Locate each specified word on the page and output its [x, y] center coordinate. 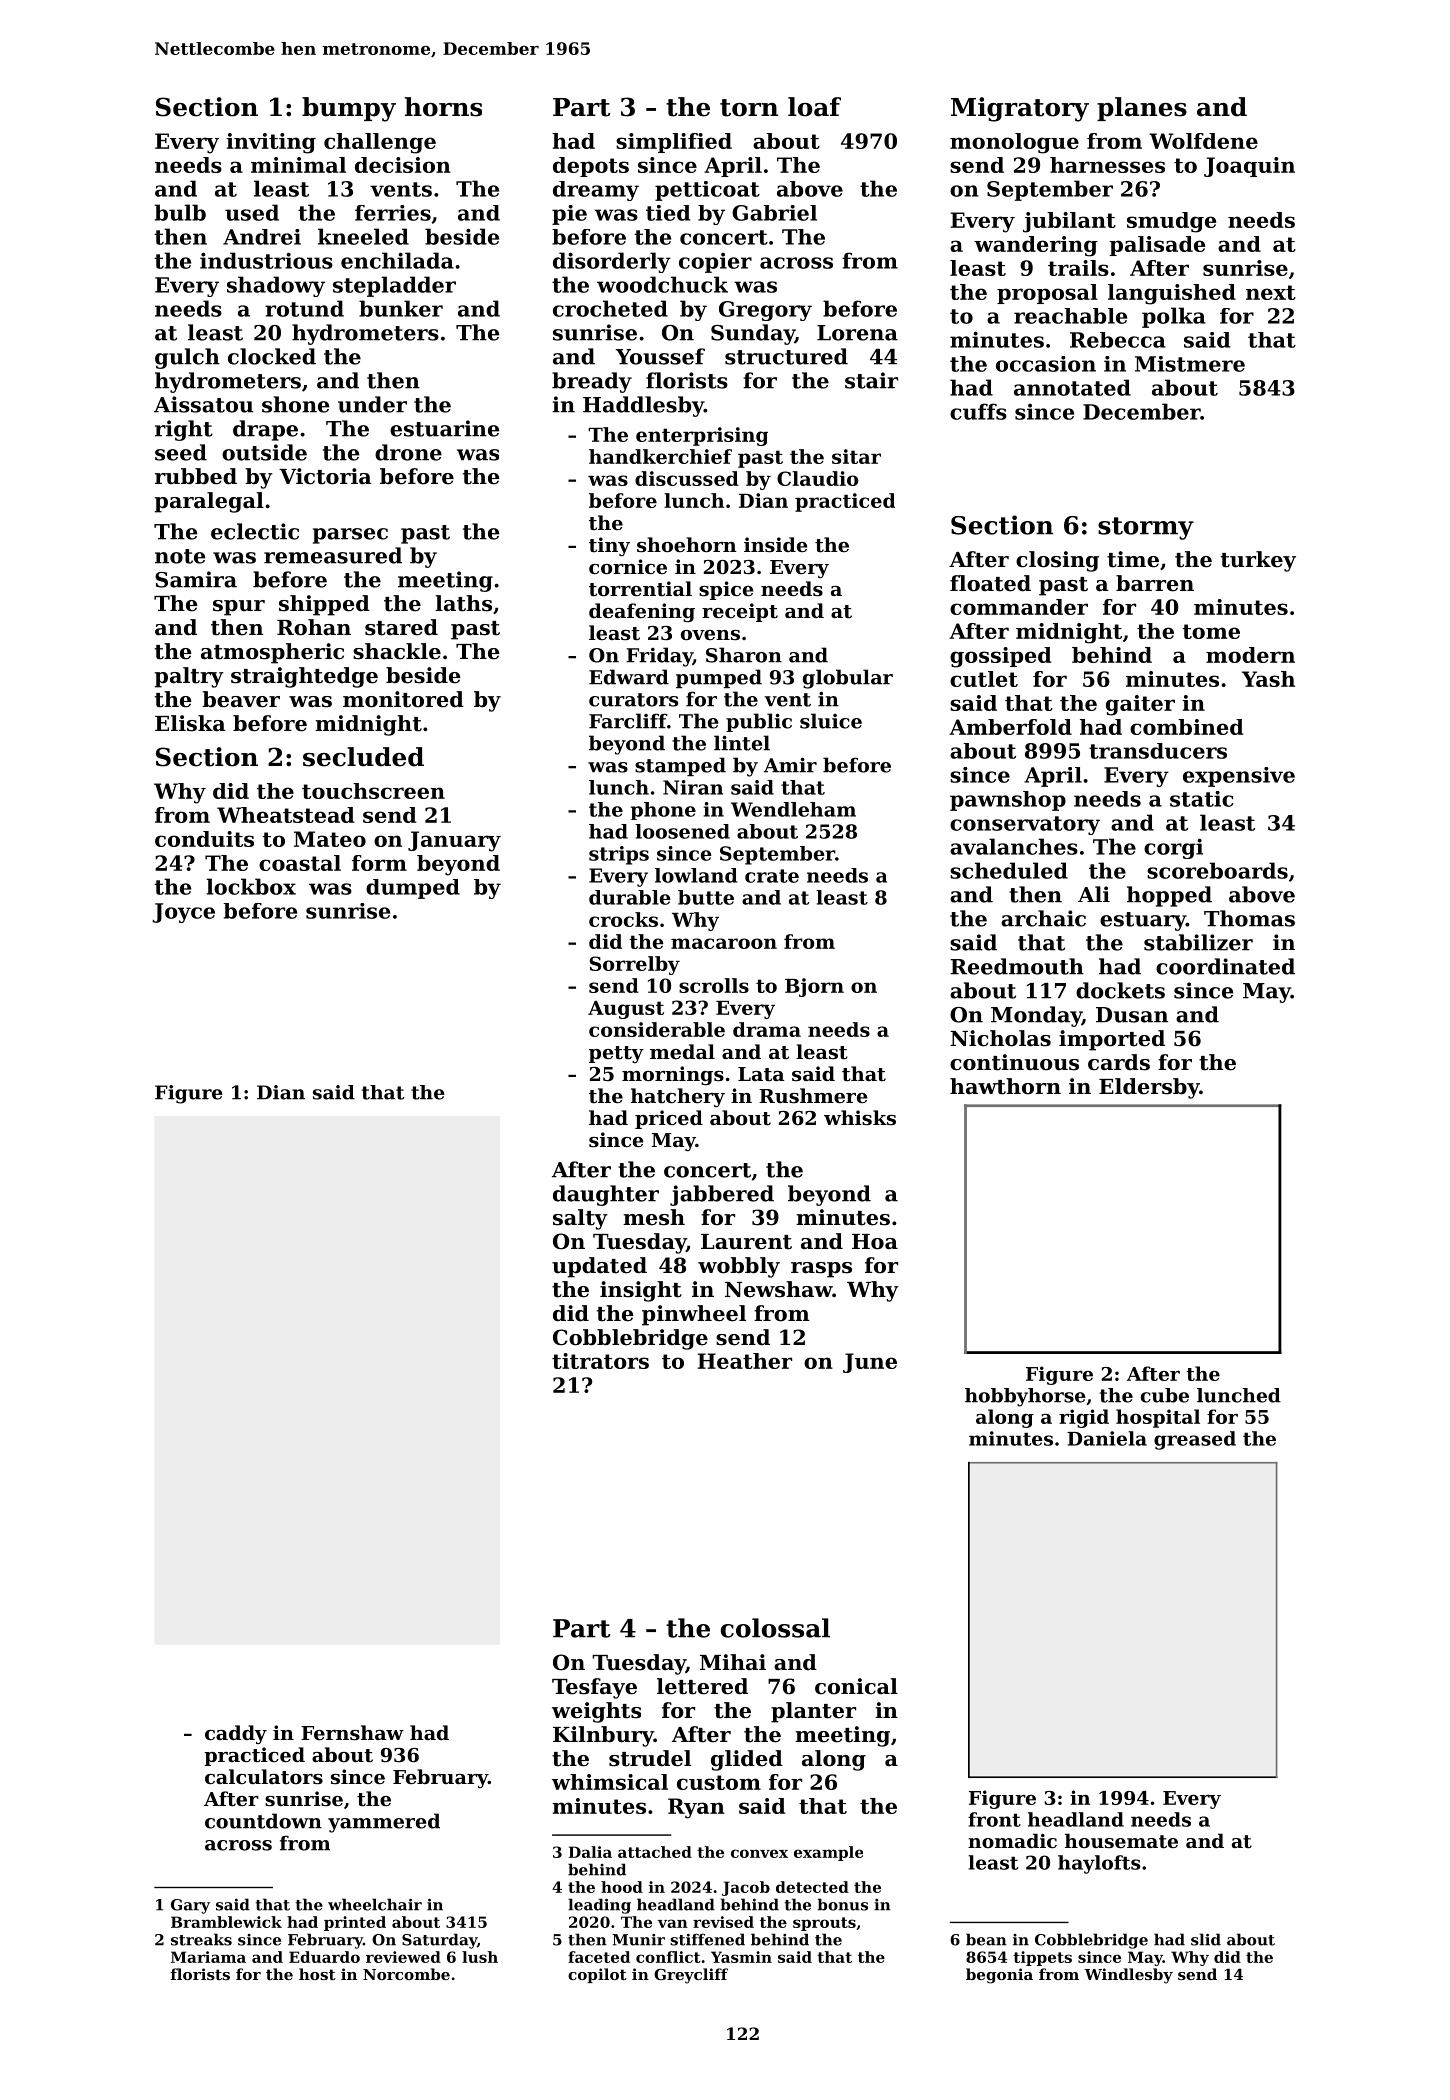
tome [1211, 631]
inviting [271, 143]
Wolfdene [1203, 141]
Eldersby [1149, 1088]
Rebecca [1118, 340]
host [317, 1974]
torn [749, 108]
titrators [600, 1361]
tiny [609, 546]
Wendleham [793, 809]
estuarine [444, 428]
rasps [821, 1270]
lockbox [251, 886]
